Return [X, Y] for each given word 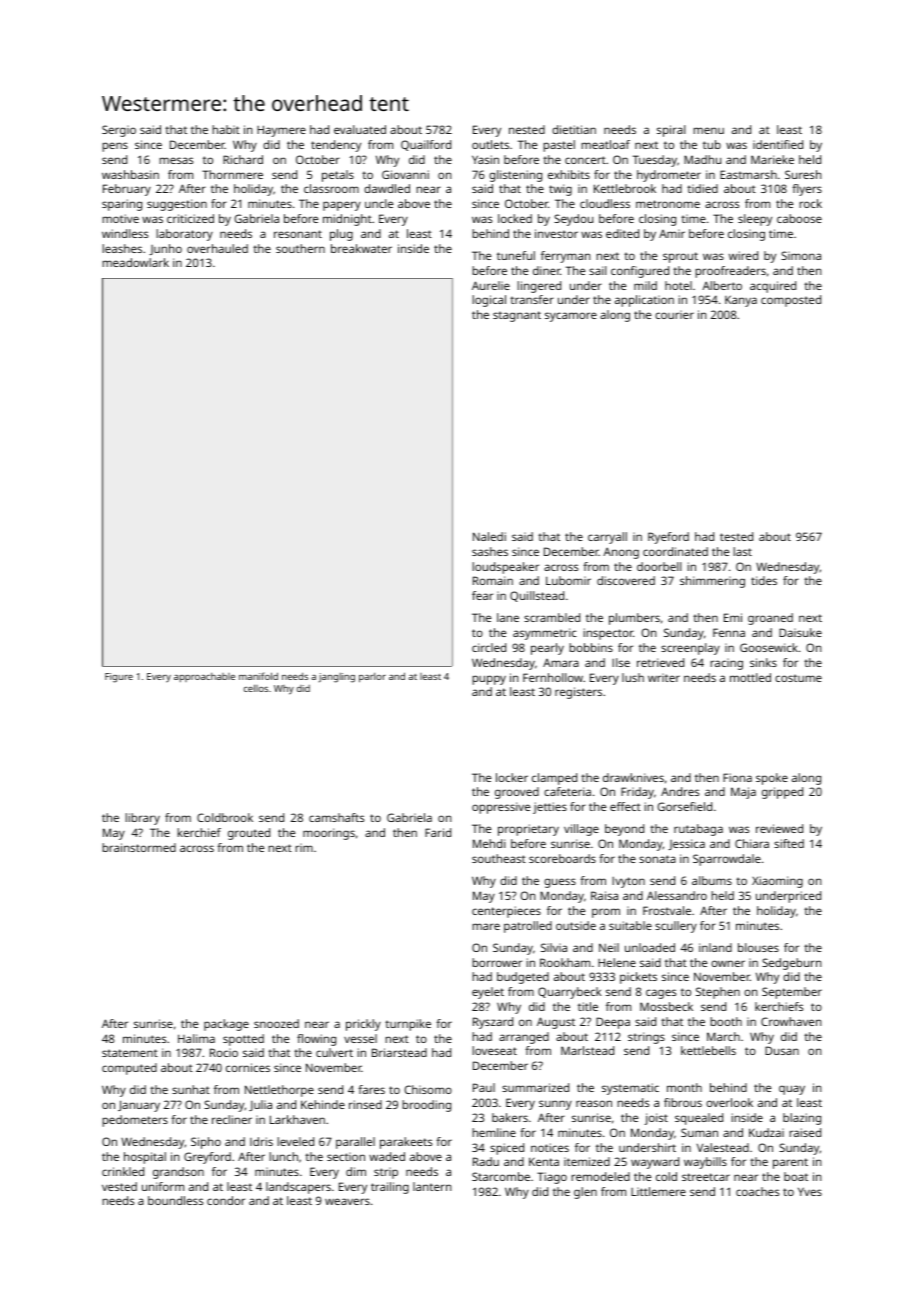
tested [736, 536]
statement [130, 1053]
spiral [671, 131]
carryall [607, 538]
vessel [360, 1038]
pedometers [135, 1121]
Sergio [119, 131]
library [142, 819]
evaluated [360, 129]
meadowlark [135, 262]
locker [512, 777]
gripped [782, 793]
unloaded [650, 947]
